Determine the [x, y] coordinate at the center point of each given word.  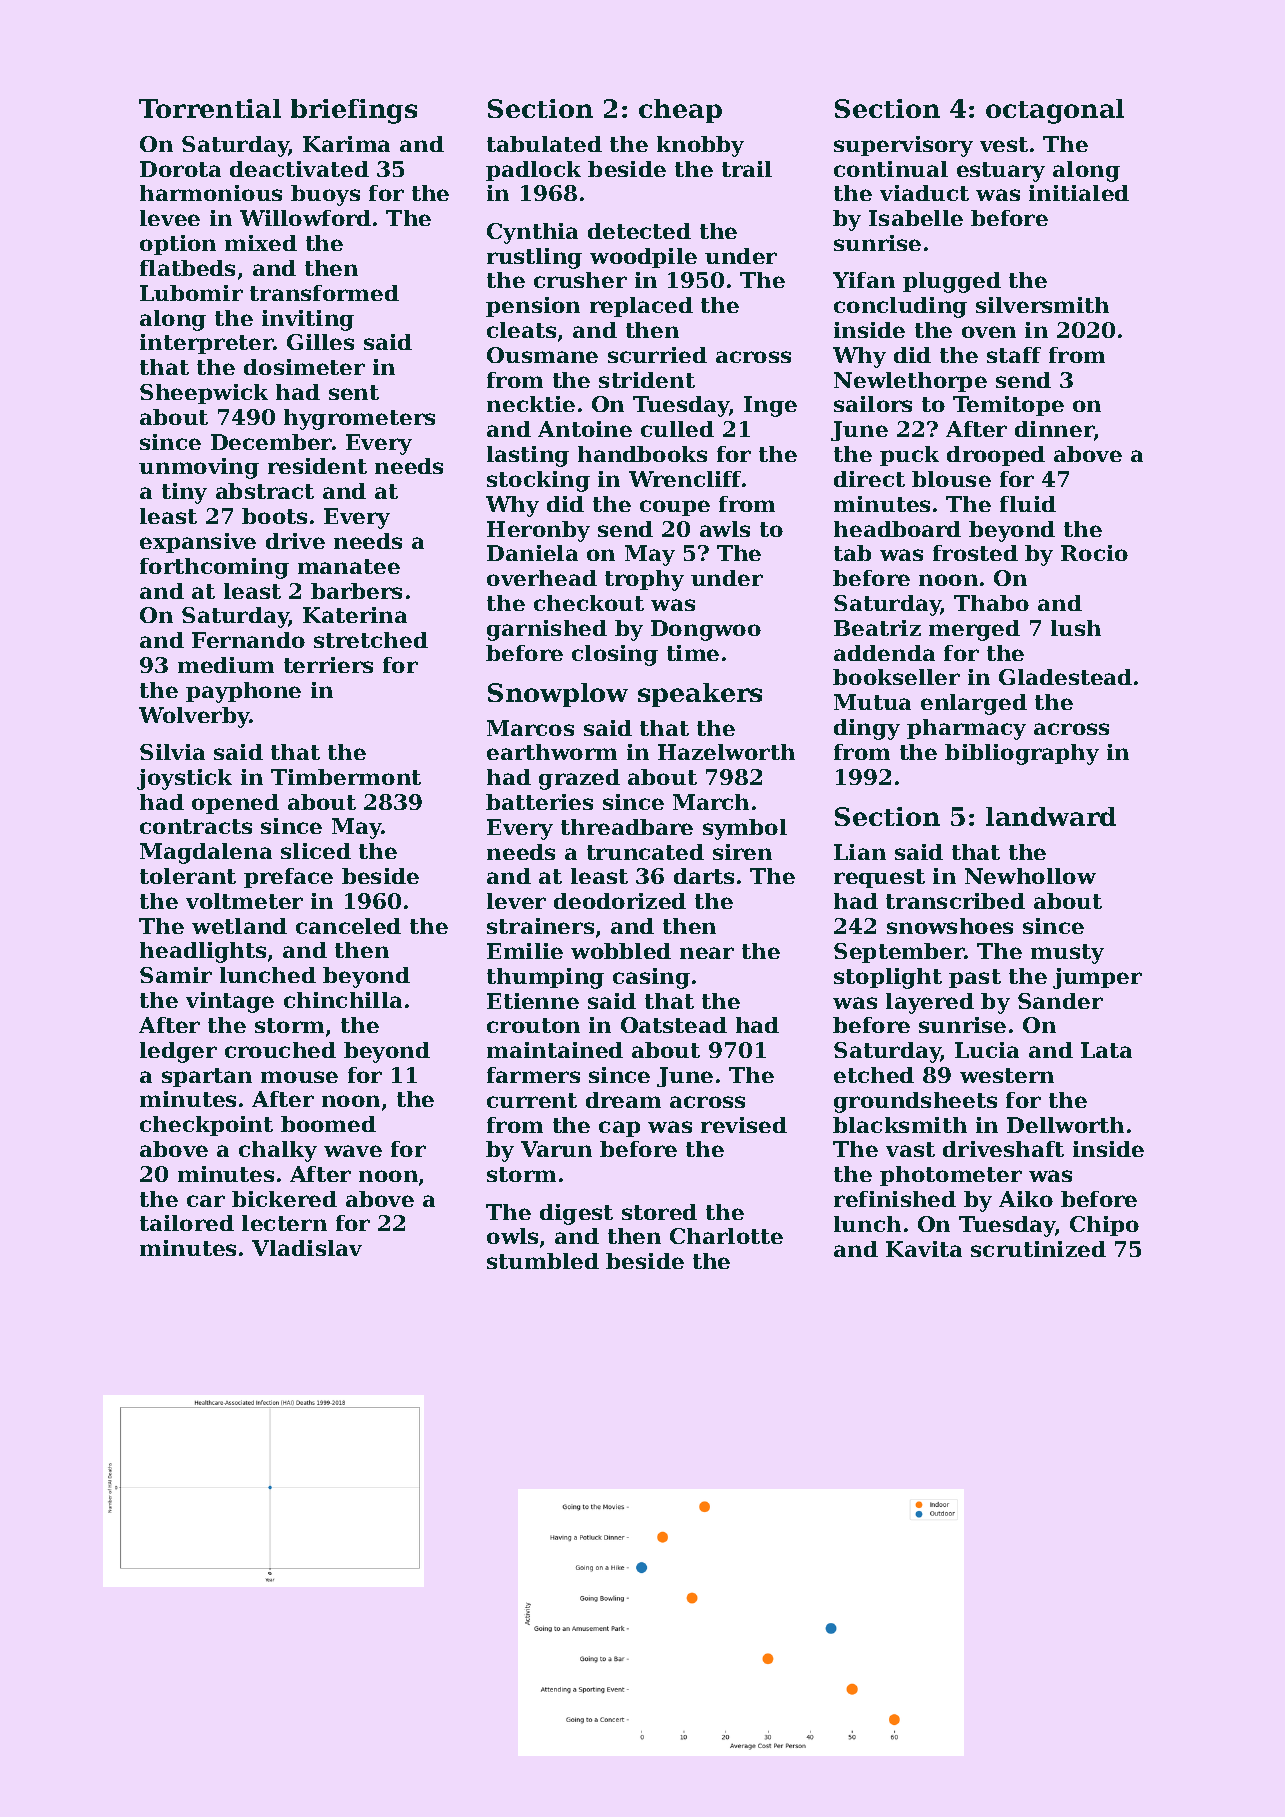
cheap [680, 111]
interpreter [207, 344]
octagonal [1055, 111]
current [532, 1100]
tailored [187, 1223]
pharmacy [966, 729]
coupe [675, 508]
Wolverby [194, 717]
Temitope [1008, 406]
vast [910, 1149]
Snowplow [558, 695]
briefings [354, 111]
